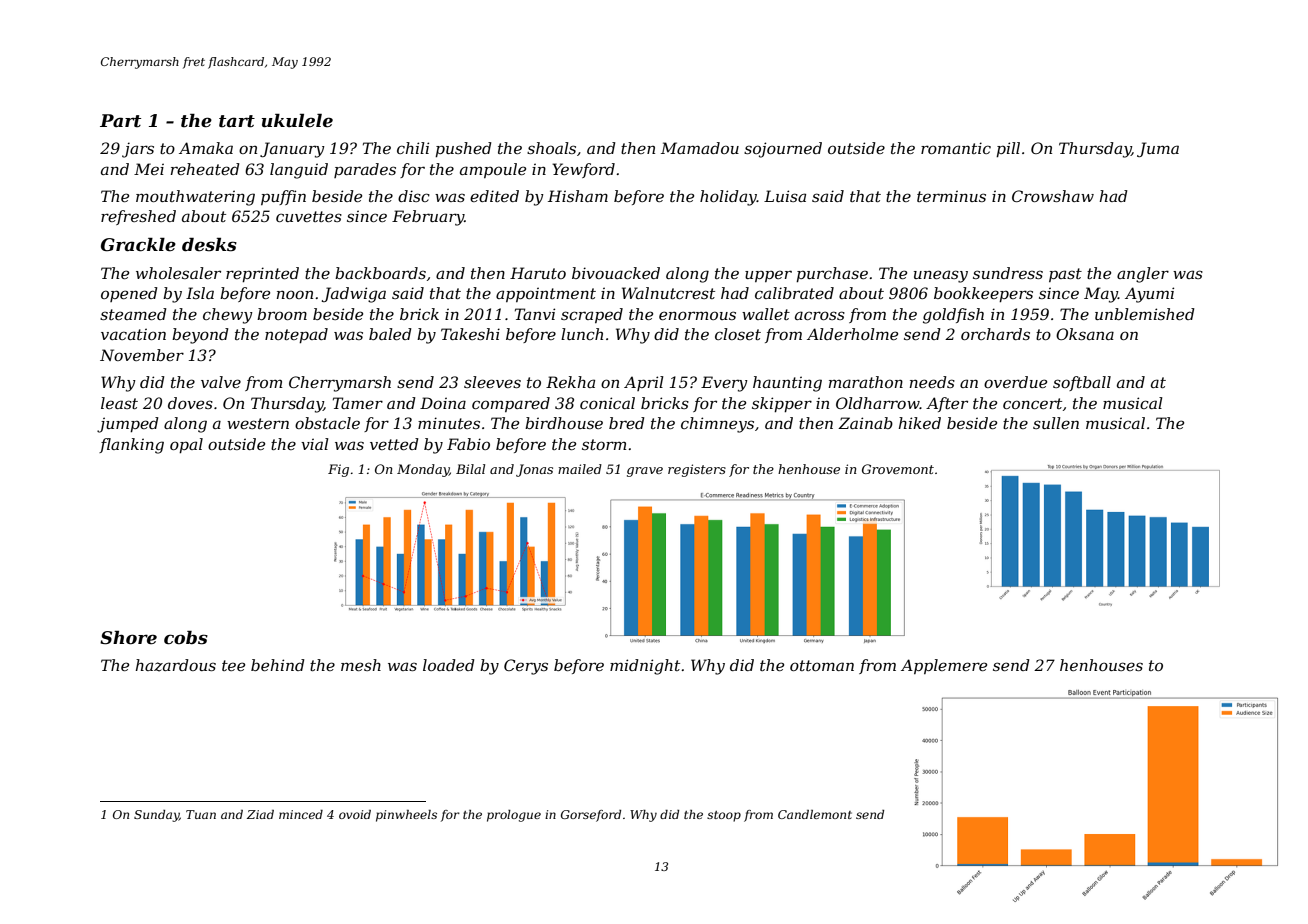 Image resolution: width=1308 pixels, height=924 pixels. What do you see at coordinates (645, 667) in the screenshot?
I see `midnight` at bounding box center [645, 667].
